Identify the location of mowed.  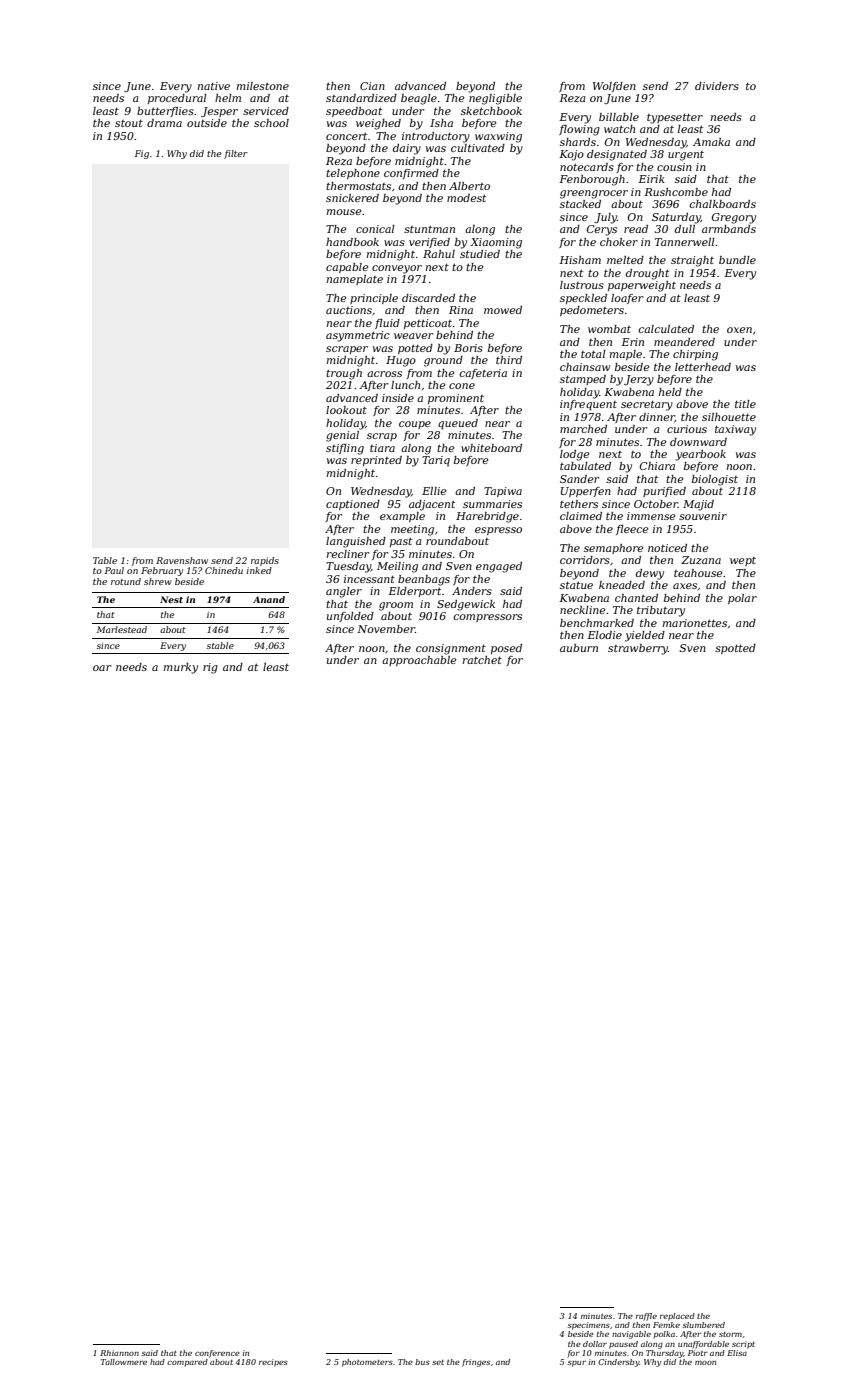
(503, 310).
